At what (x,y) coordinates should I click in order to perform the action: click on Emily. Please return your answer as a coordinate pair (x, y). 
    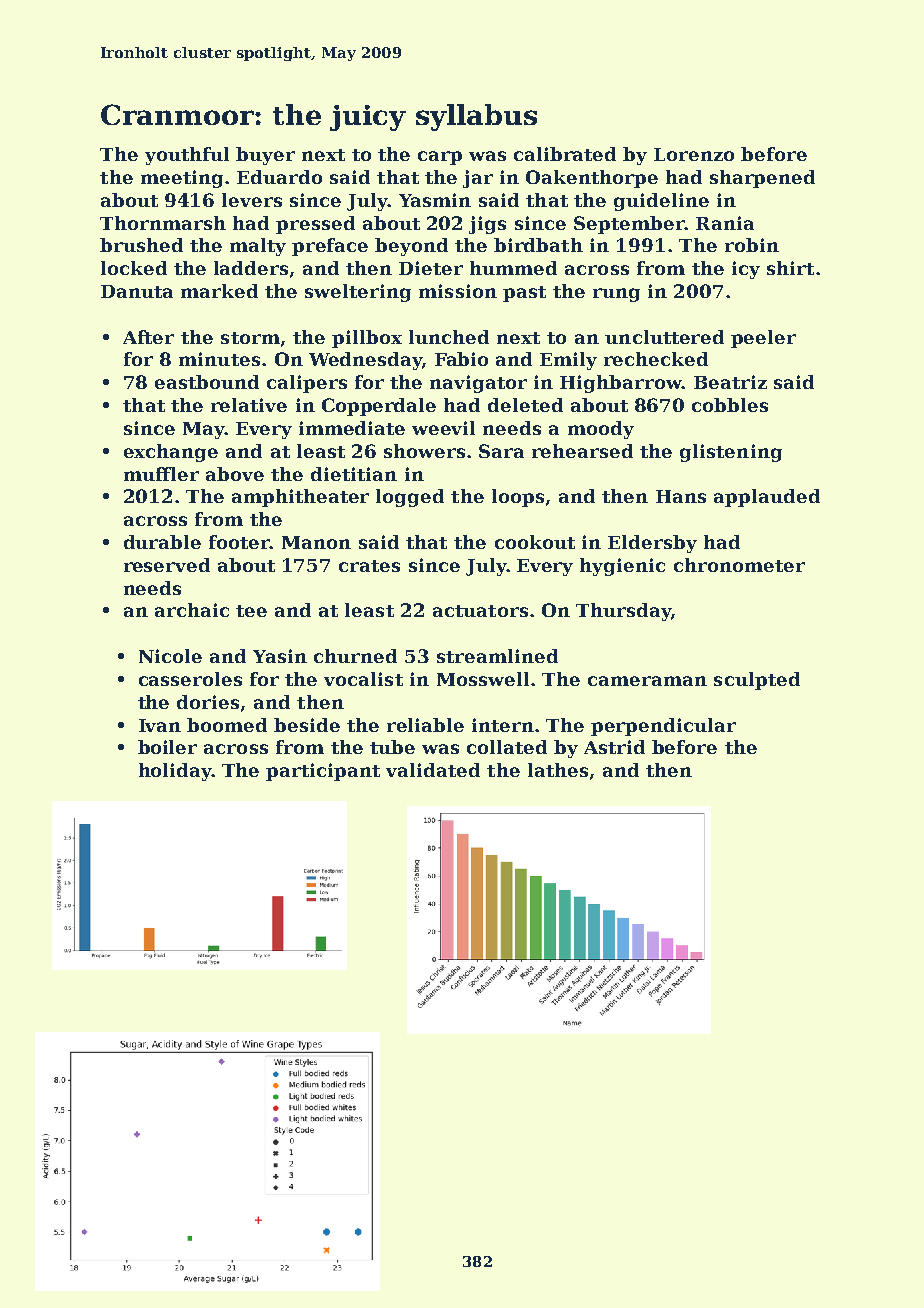
    Looking at the image, I should click on (568, 361).
